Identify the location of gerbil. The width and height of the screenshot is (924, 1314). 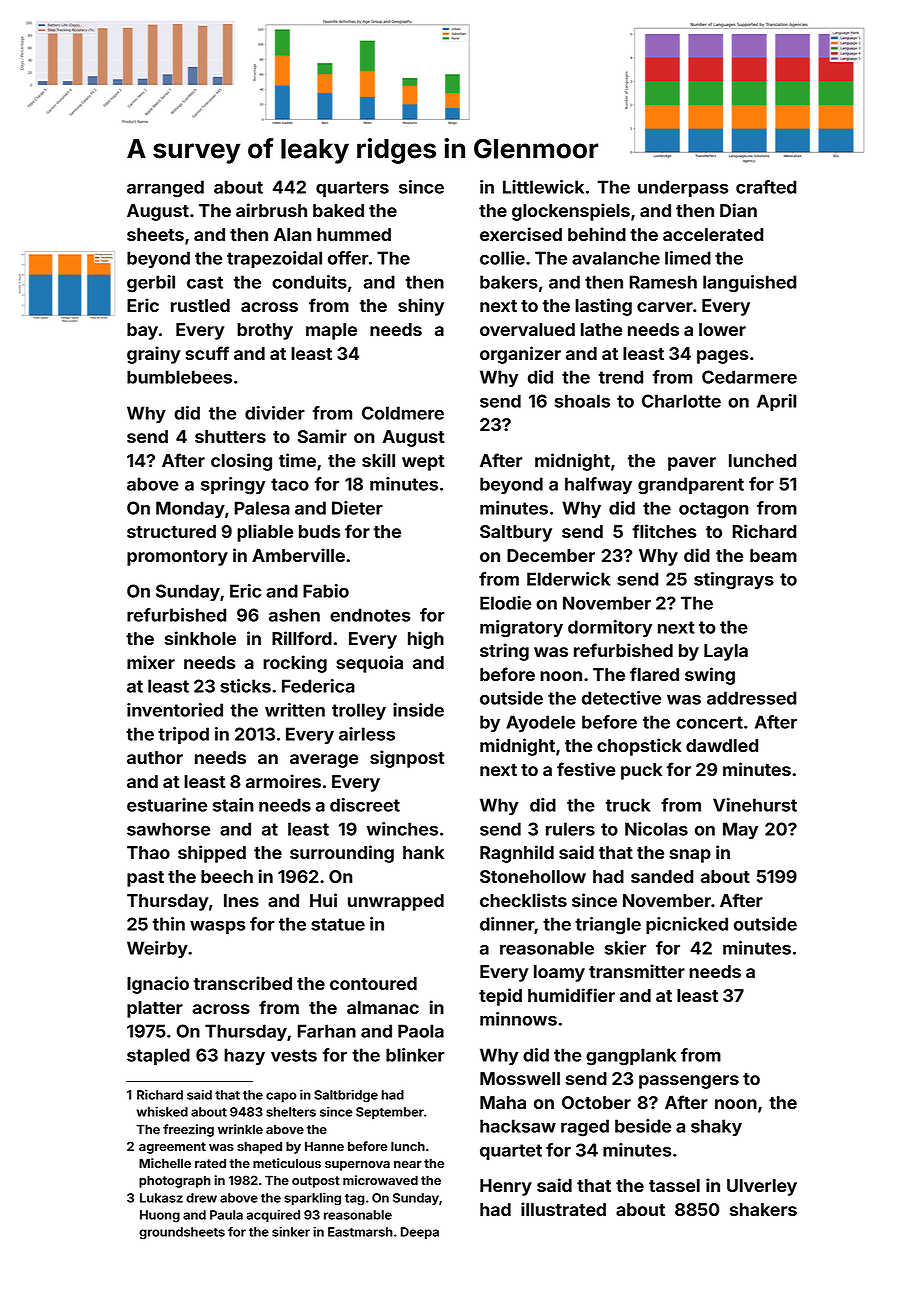
(151, 284).
